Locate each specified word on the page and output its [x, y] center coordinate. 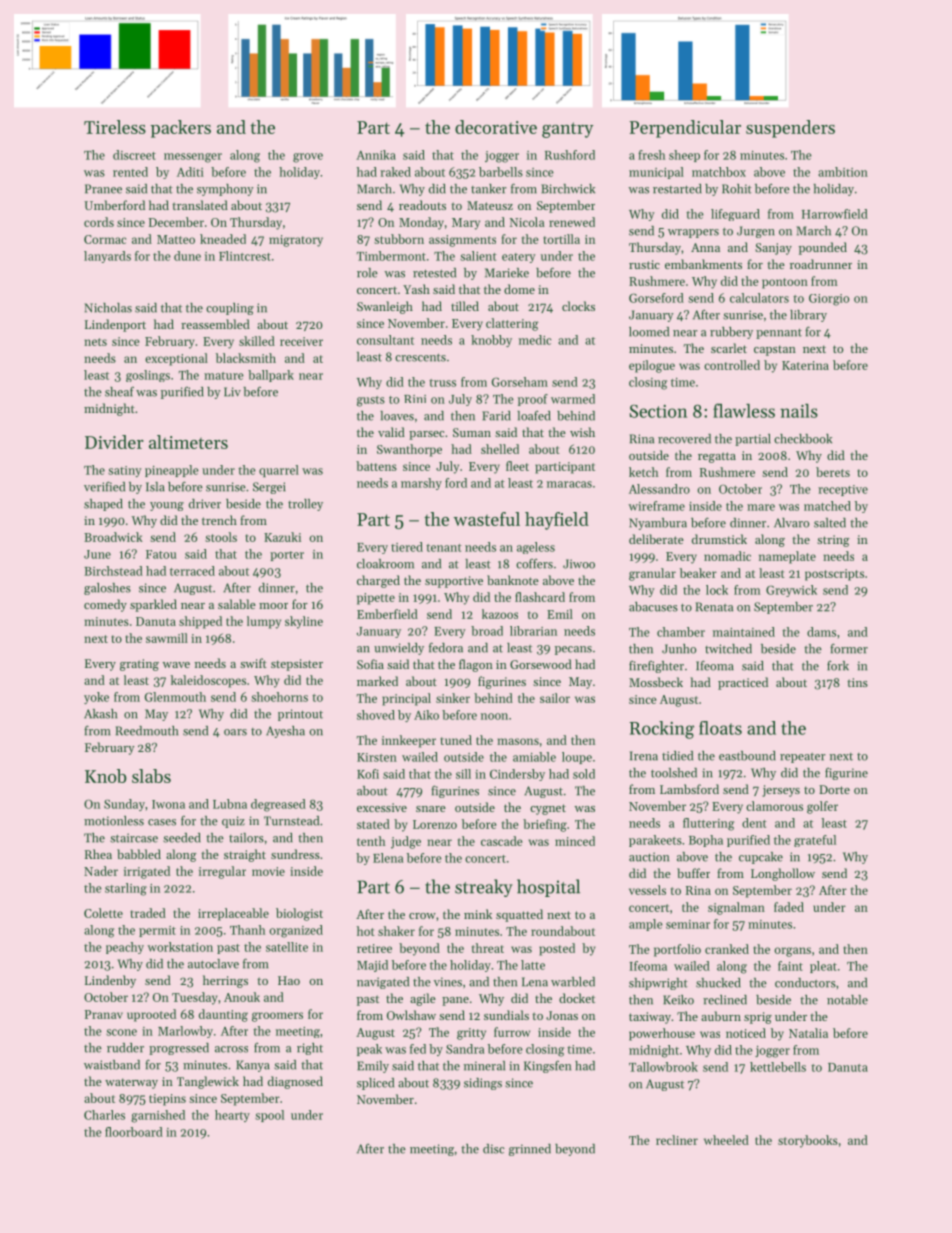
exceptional [176, 359]
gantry [567, 130]
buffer [693, 873]
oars [235, 732]
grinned [530, 1150]
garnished [158, 1116]
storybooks [808, 1141]
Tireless [115, 127]
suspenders [790, 129]
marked [377, 681]
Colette [103, 913]
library [808, 316]
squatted [519, 915]
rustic [644, 264]
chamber [681, 632]
